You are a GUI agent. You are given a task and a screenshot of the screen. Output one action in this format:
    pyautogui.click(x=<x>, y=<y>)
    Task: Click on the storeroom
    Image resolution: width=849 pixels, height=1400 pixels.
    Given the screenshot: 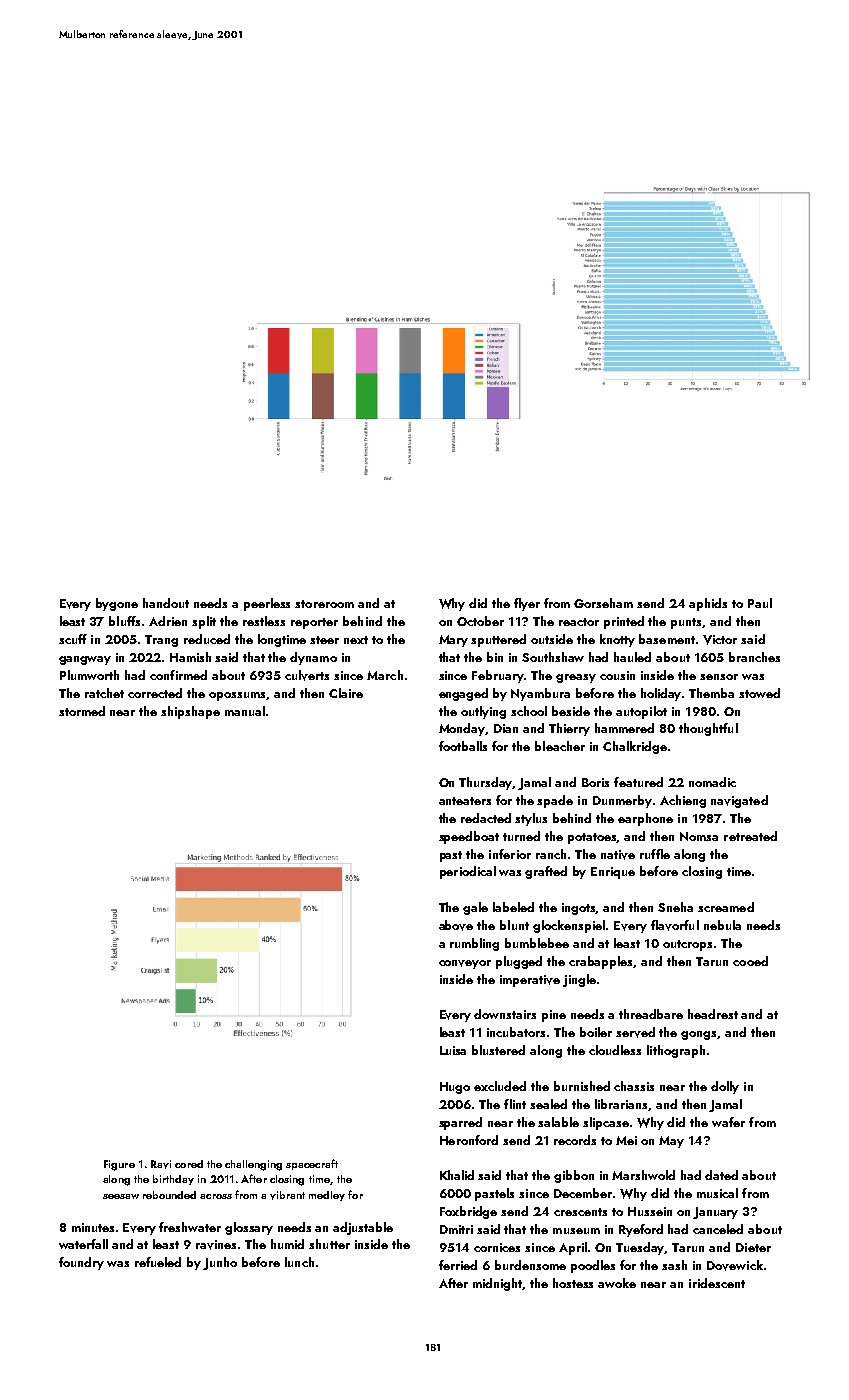 What is the action you would take?
    pyautogui.click(x=324, y=604)
